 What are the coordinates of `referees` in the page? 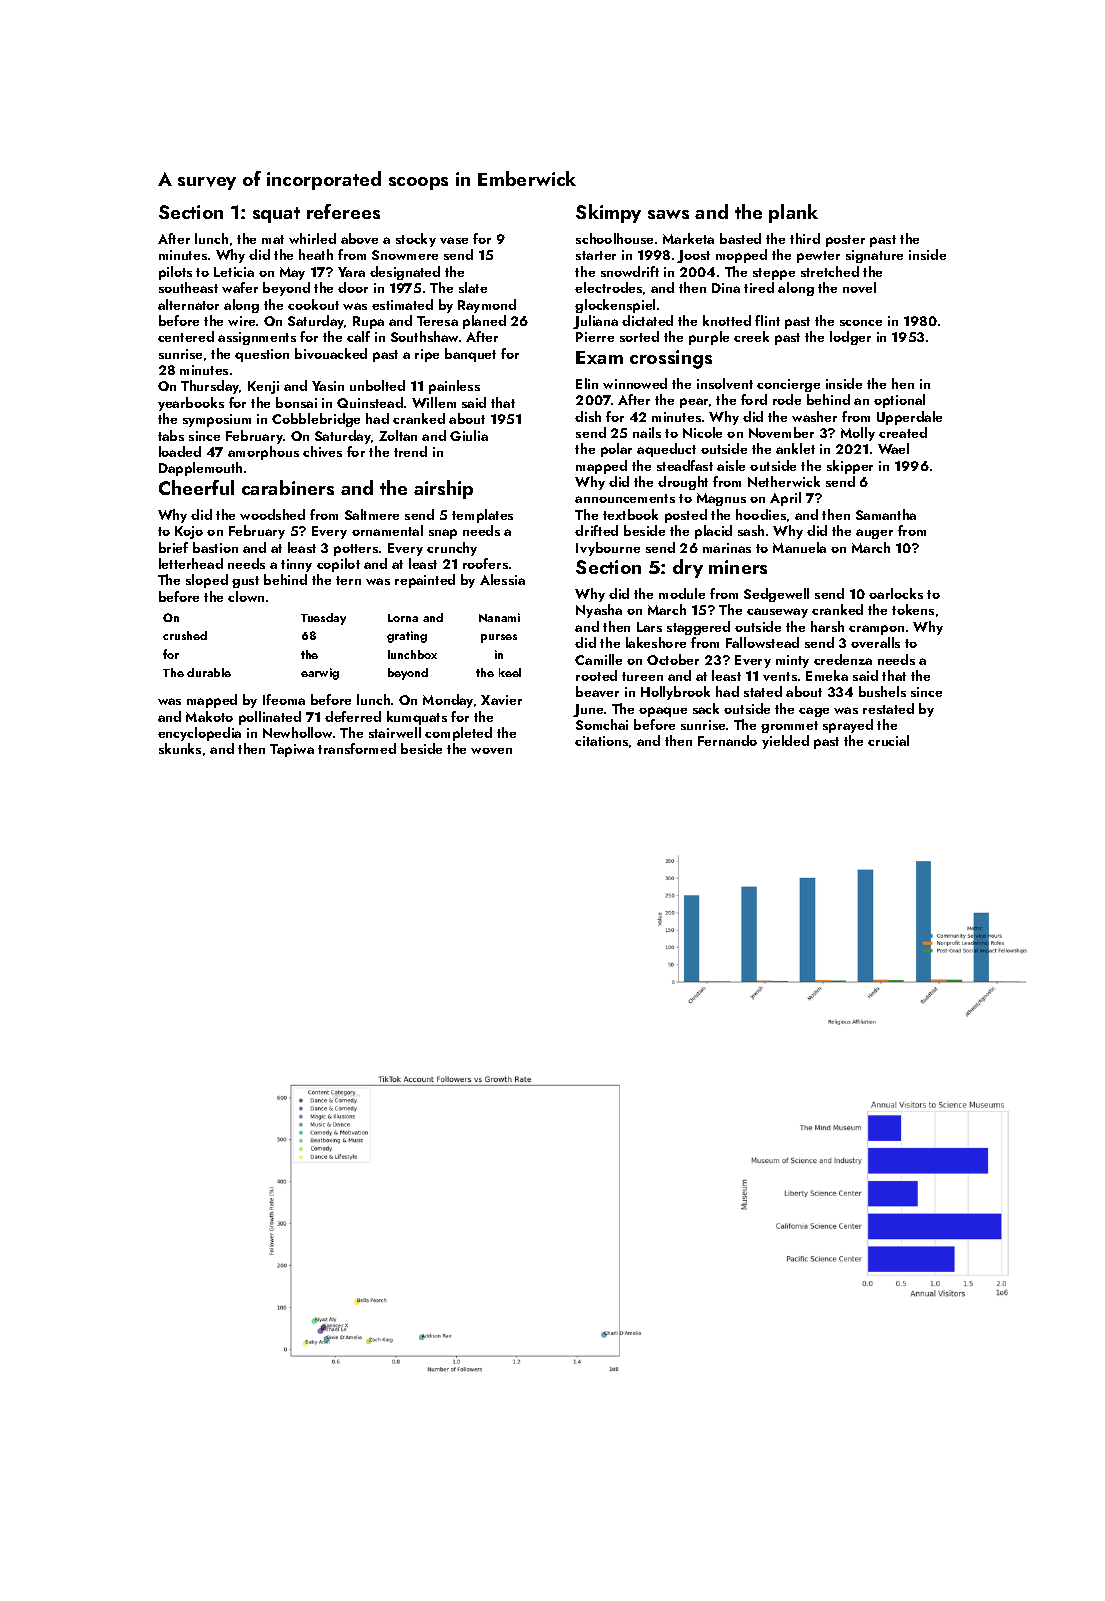 It's located at (343, 211).
